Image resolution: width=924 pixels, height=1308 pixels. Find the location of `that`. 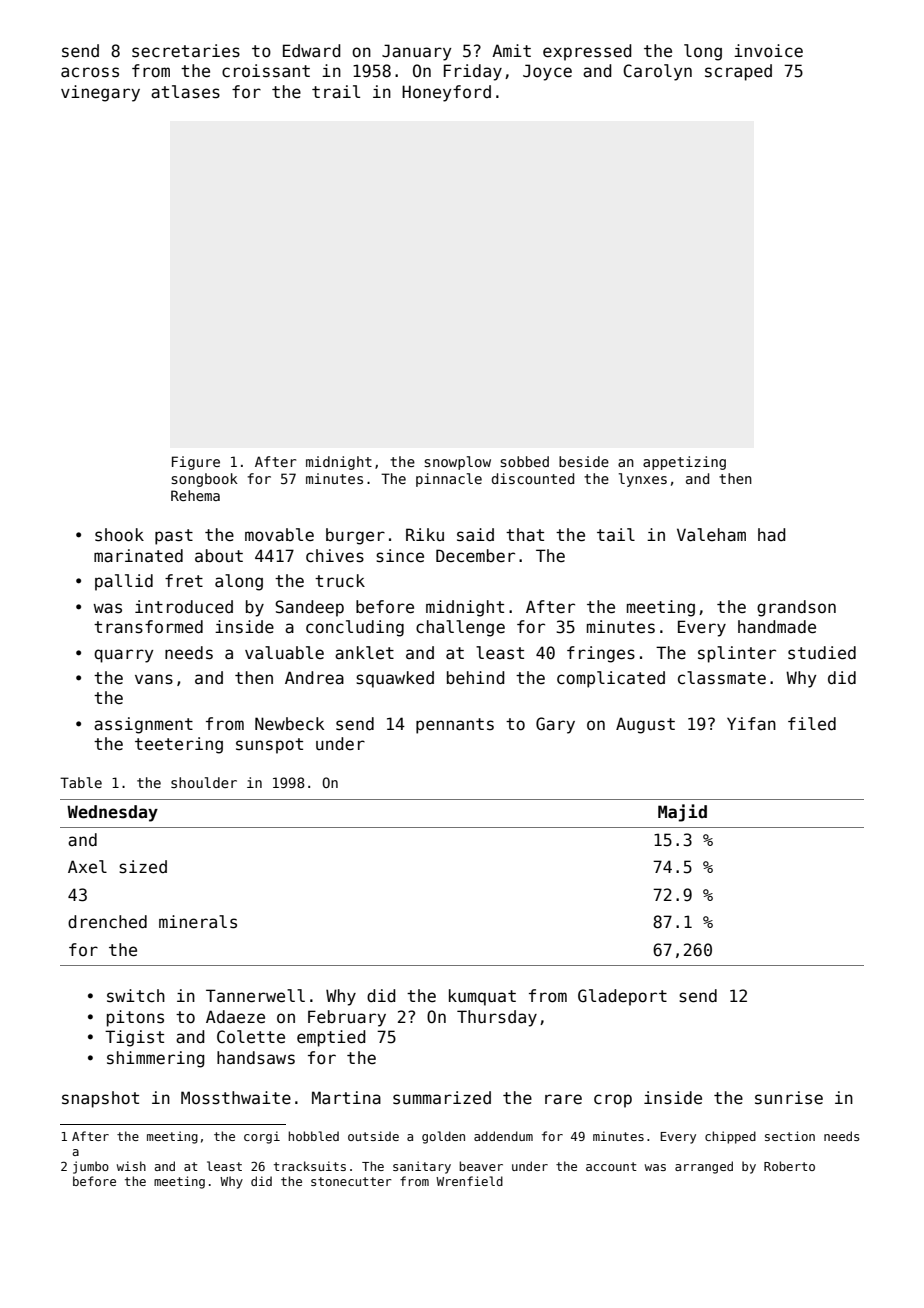

that is located at coordinates (525, 535).
